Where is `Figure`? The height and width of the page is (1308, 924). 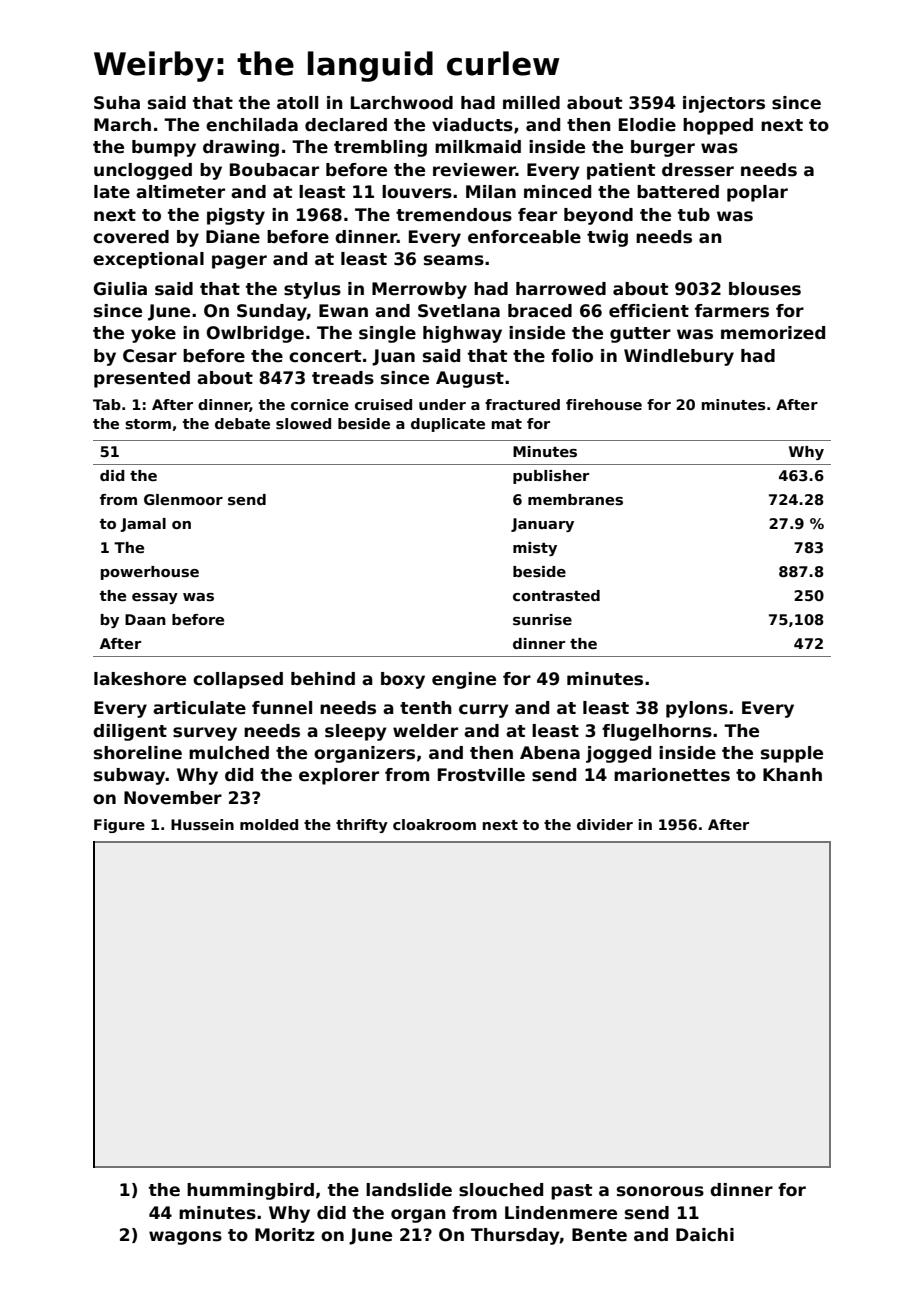
Figure is located at coordinates (119, 826).
